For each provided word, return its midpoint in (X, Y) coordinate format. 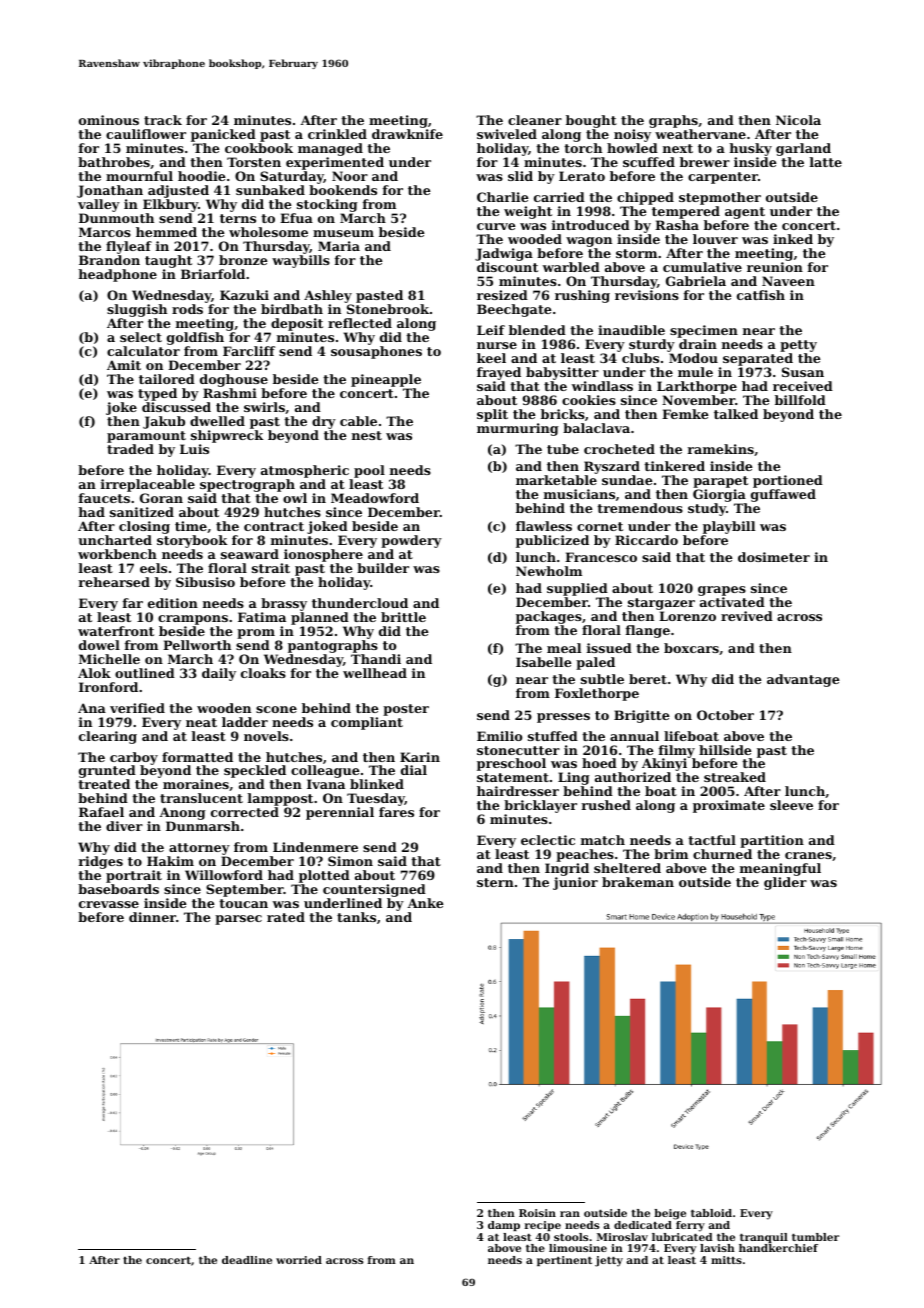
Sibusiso (205, 582)
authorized (633, 777)
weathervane (700, 134)
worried (299, 1260)
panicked (223, 135)
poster (406, 710)
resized (502, 295)
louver (715, 239)
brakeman (638, 882)
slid (520, 176)
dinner (152, 917)
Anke (425, 903)
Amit (124, 365)
